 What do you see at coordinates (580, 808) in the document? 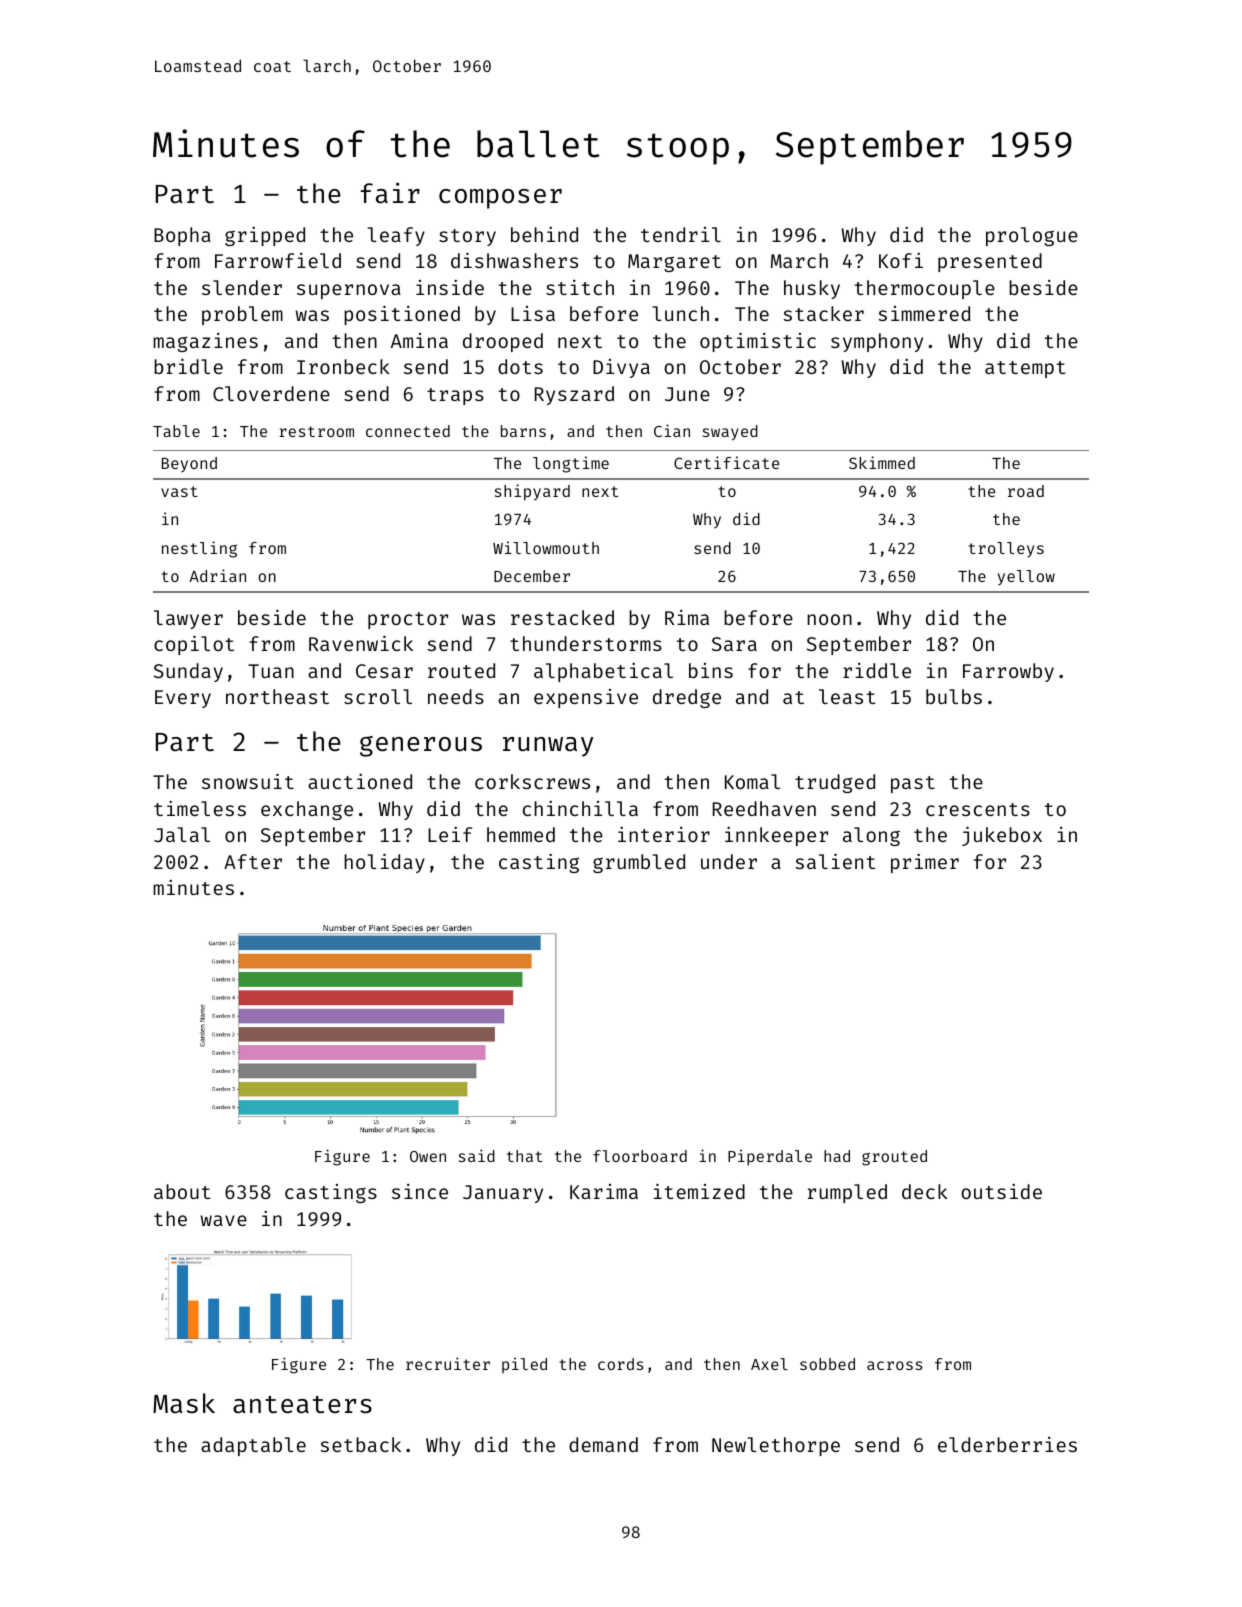
I see `chinchilla` at bounding box center [580, 808].
